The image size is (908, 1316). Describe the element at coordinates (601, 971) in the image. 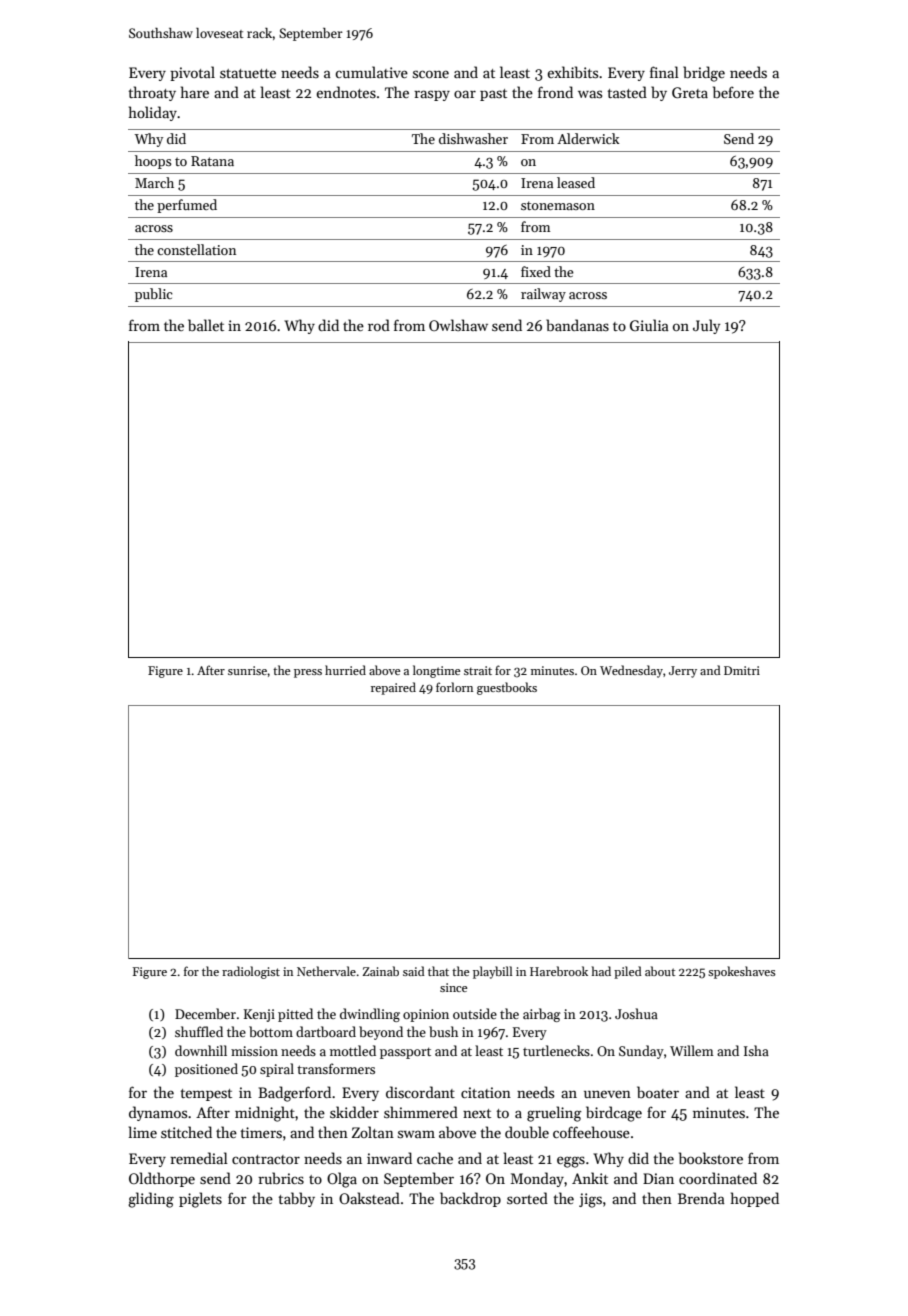

I see `had` at that location.
